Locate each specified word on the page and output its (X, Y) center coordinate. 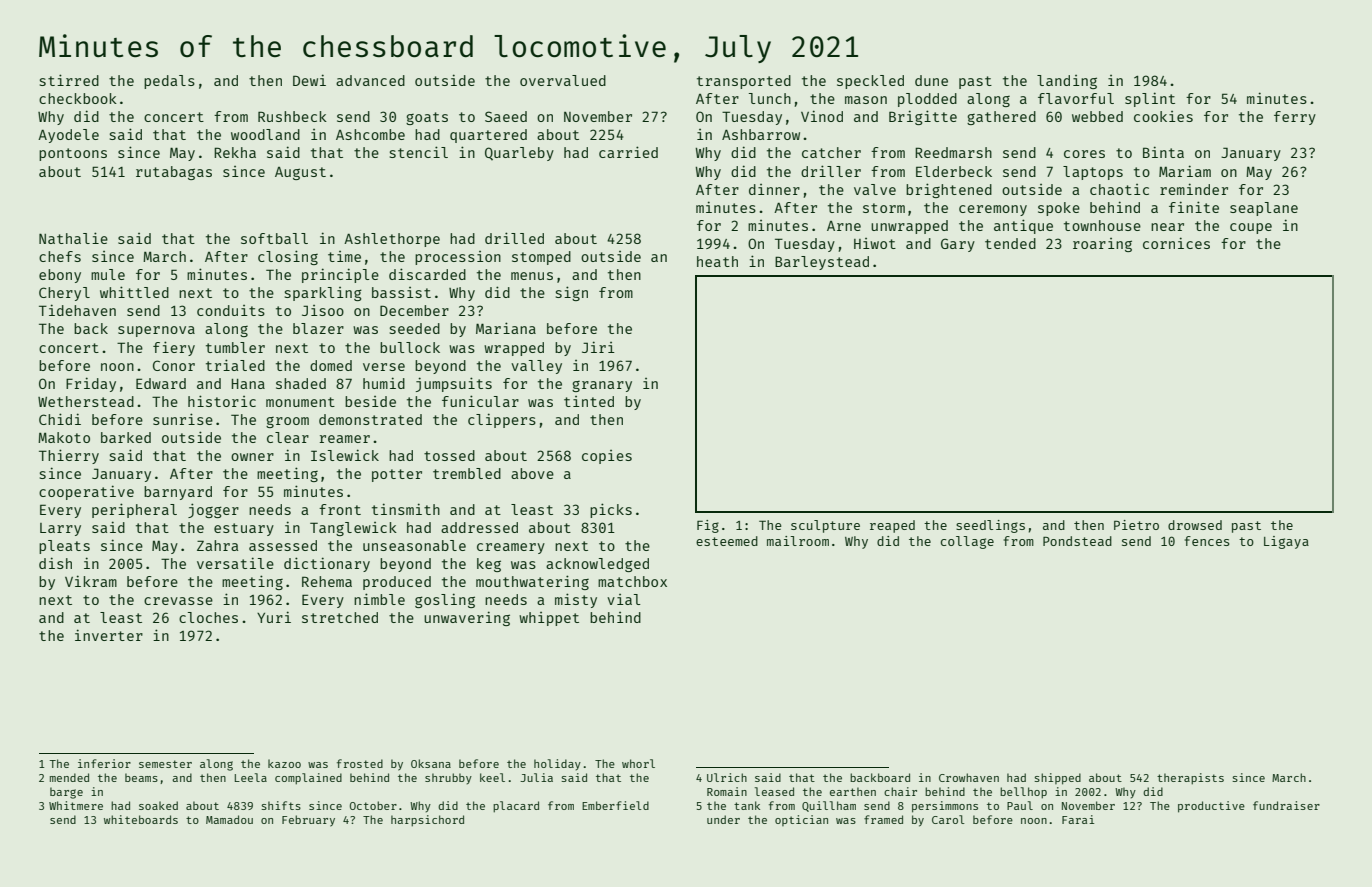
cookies (1163, 116)
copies (607, 457)
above (532, 473)
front (340, 509)
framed (883, 819)
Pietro (1136, 525)
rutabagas (174, 173)
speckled (870, 82)
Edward (161, 383)
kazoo (284, 763)
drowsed (1195, 525)
